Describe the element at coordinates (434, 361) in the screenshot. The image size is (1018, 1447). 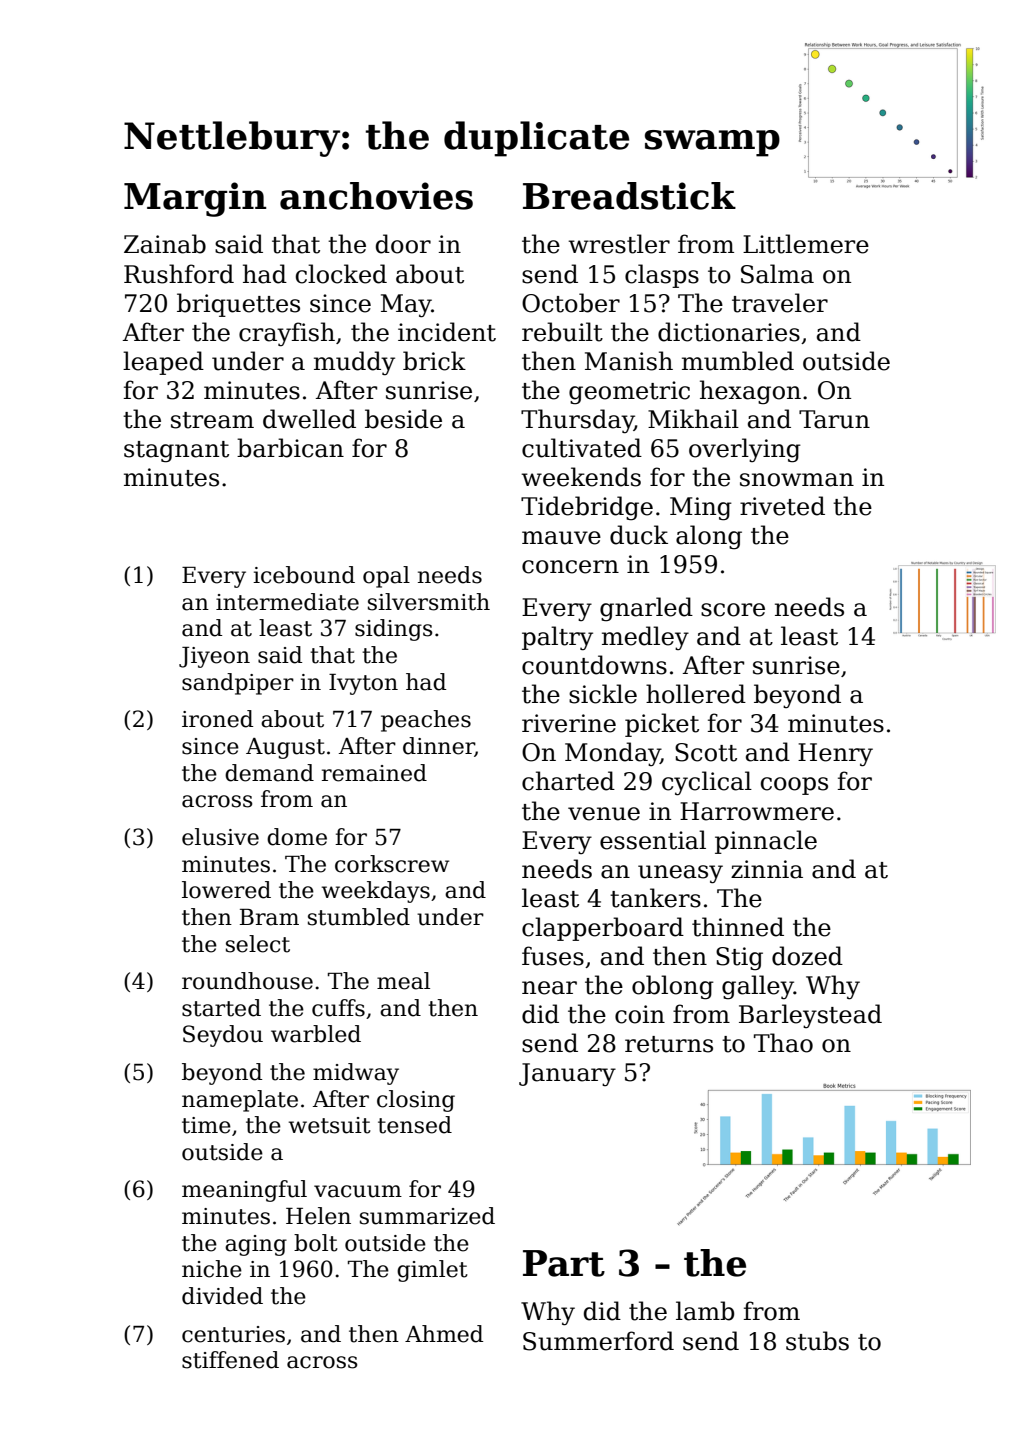
I see `brick` at that location.
